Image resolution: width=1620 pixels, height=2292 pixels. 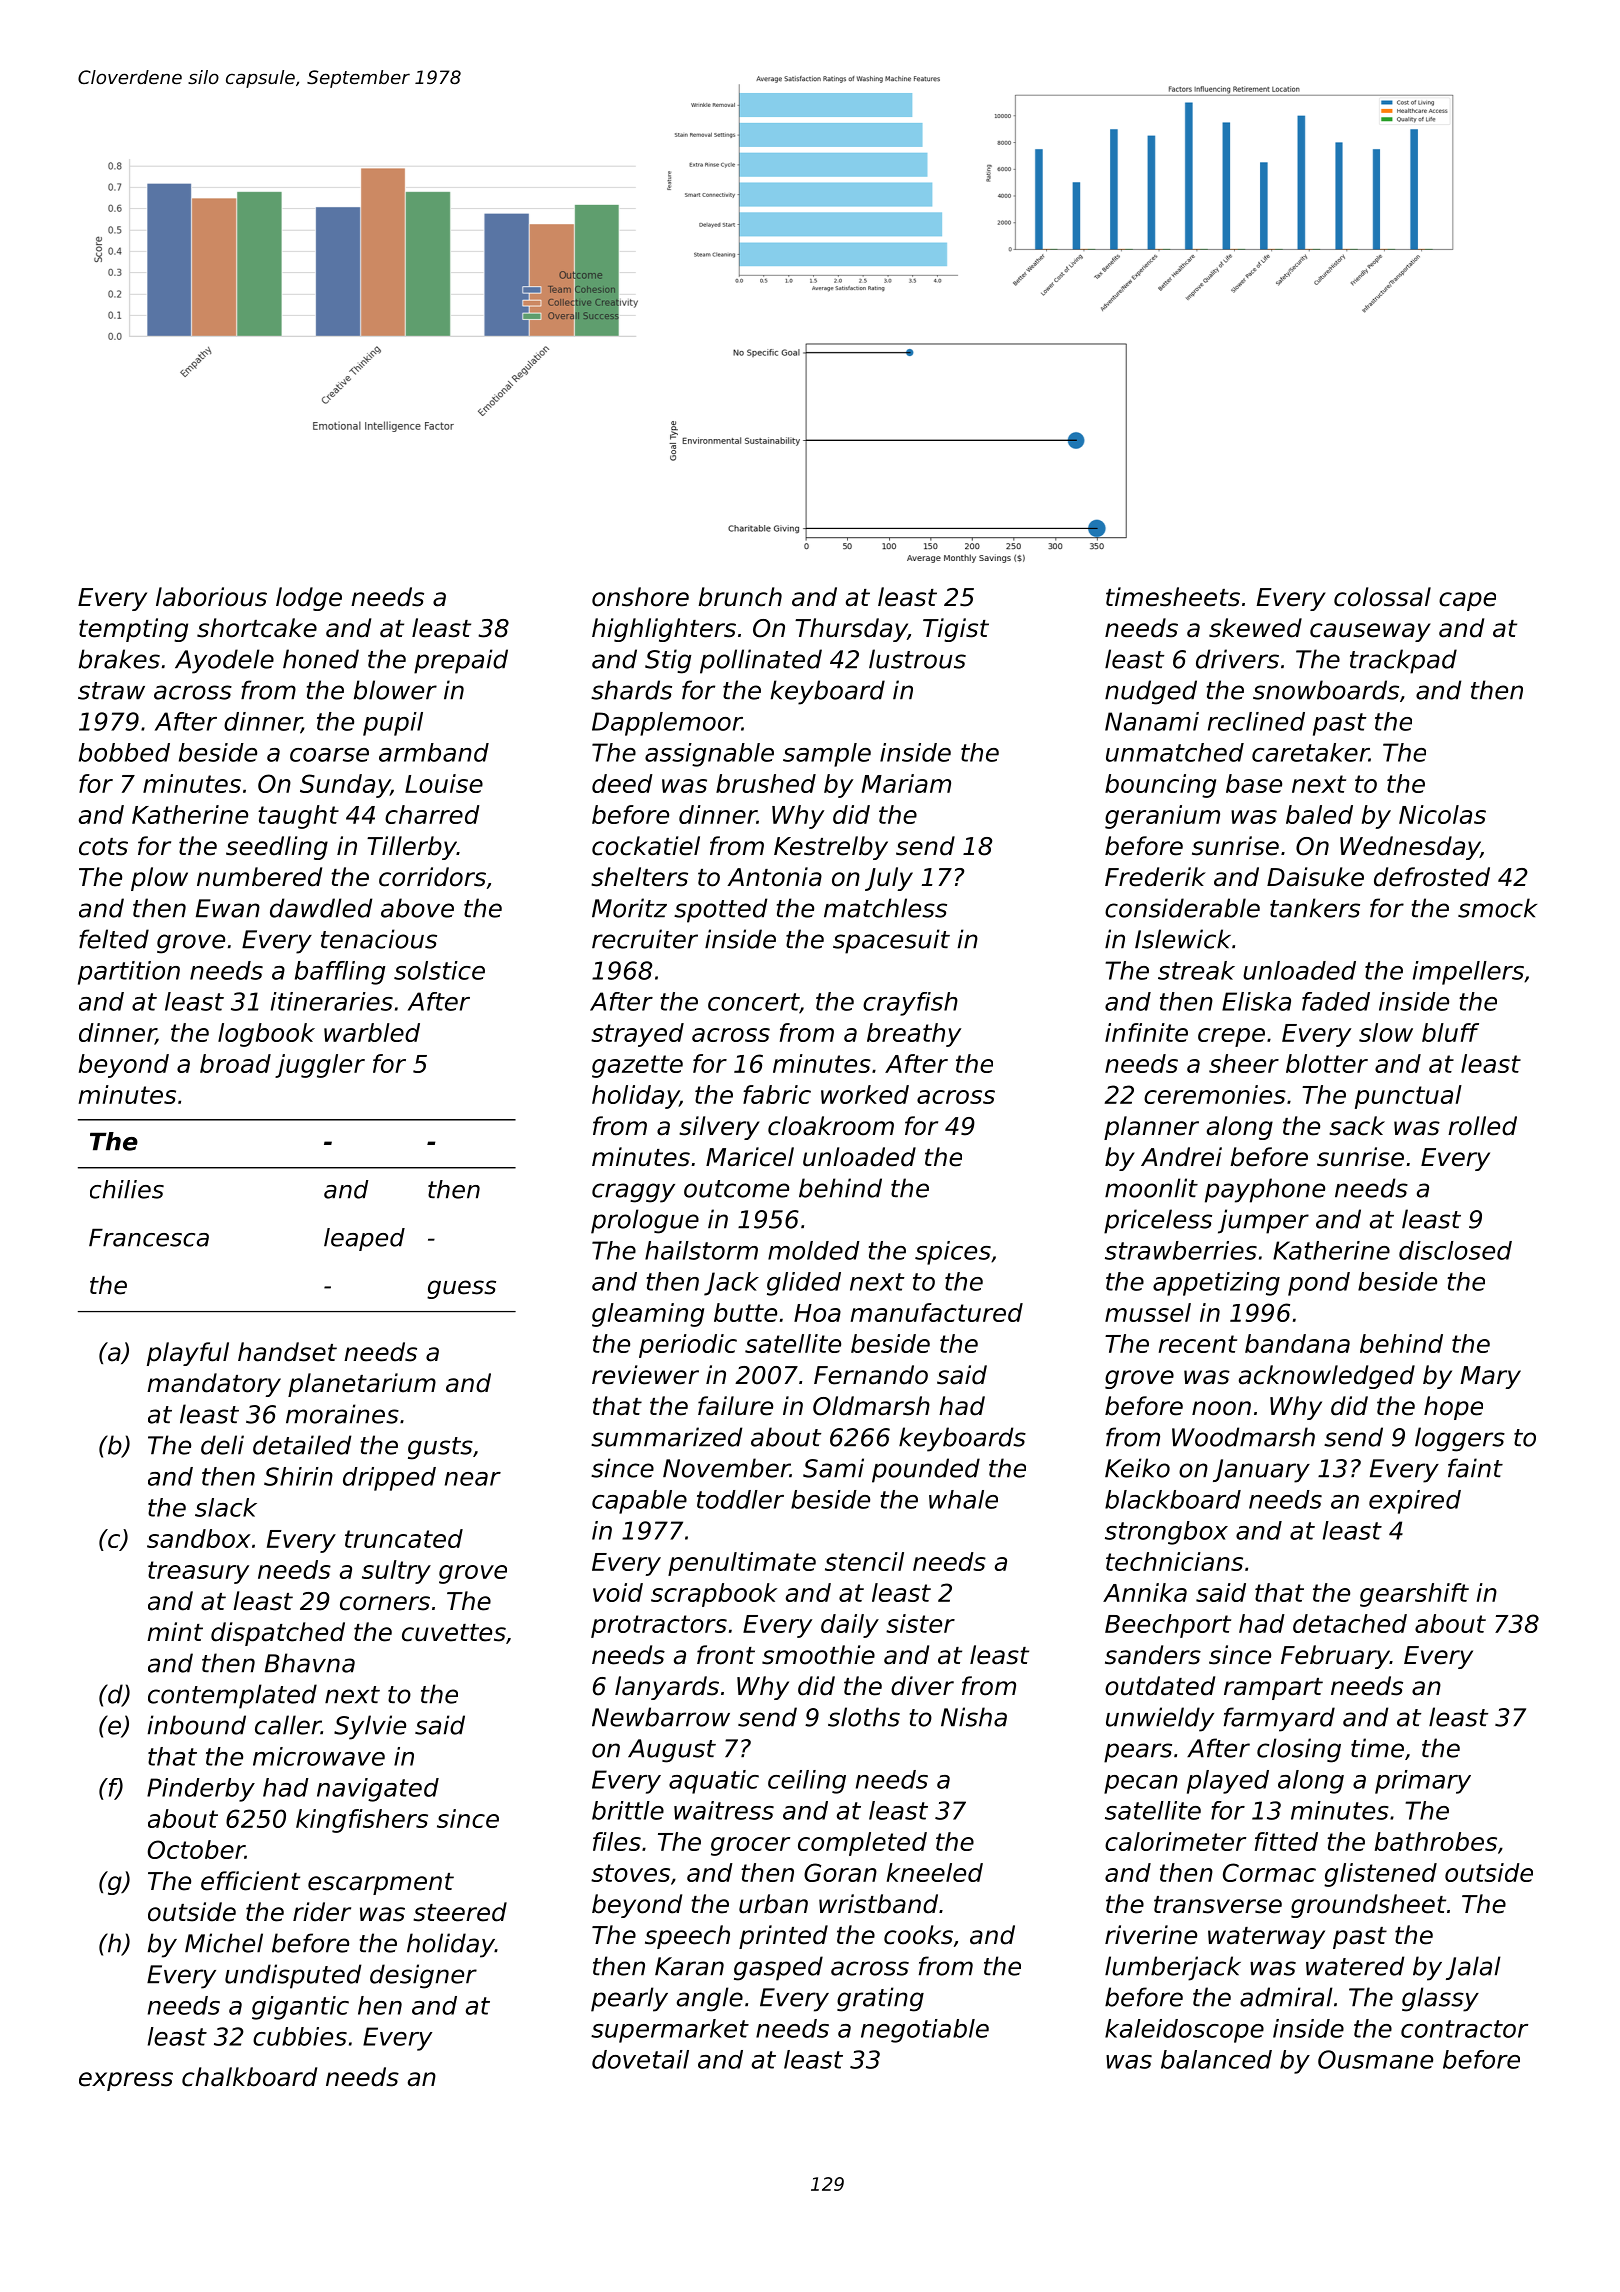 What do you see at coordinates (1168, 1626) in the screenshot?
I see `Beechport` at bounding box center [1168, 1626].
